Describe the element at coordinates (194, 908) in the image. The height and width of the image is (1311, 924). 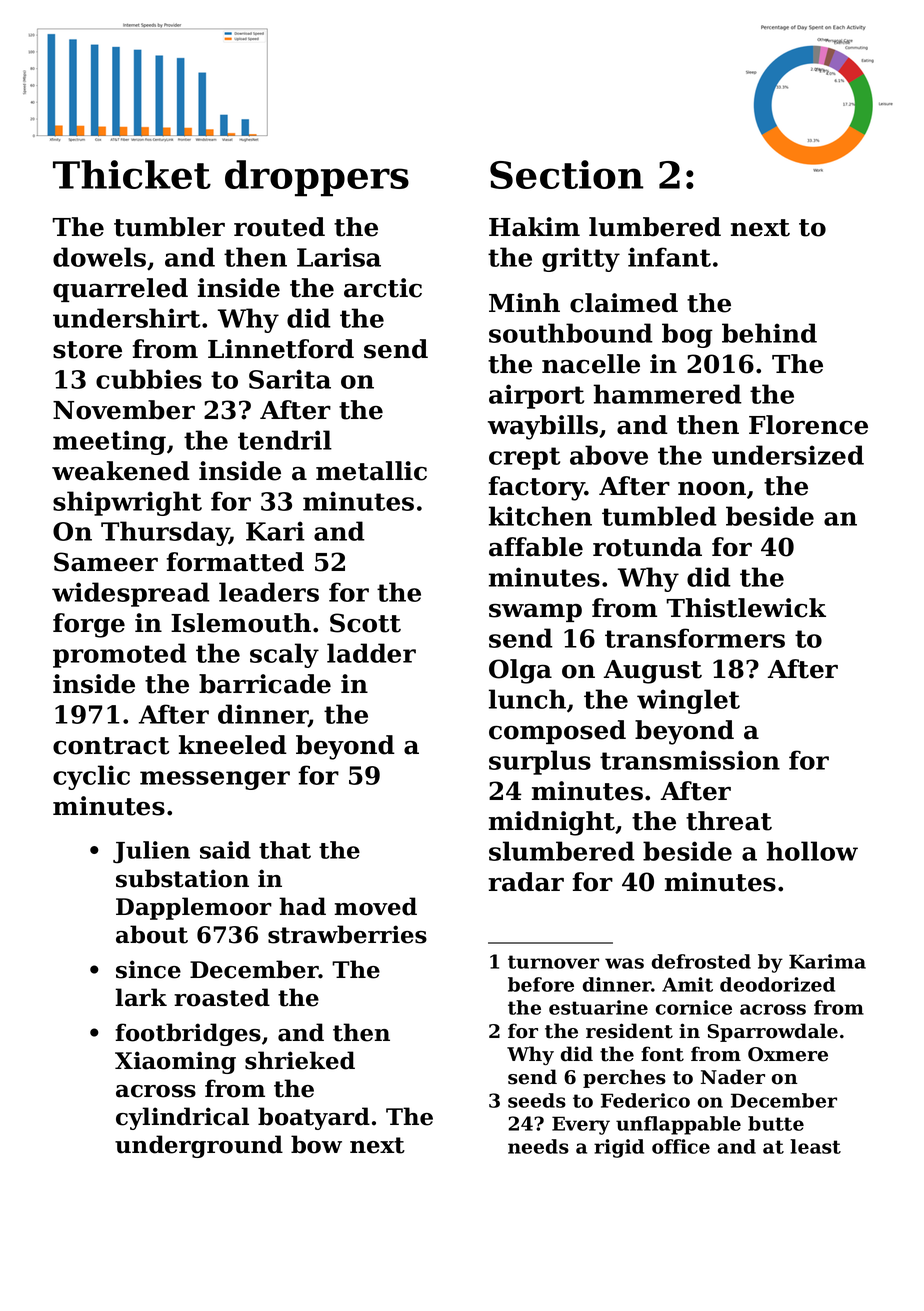
I see `Dapplemoor` at that location.
